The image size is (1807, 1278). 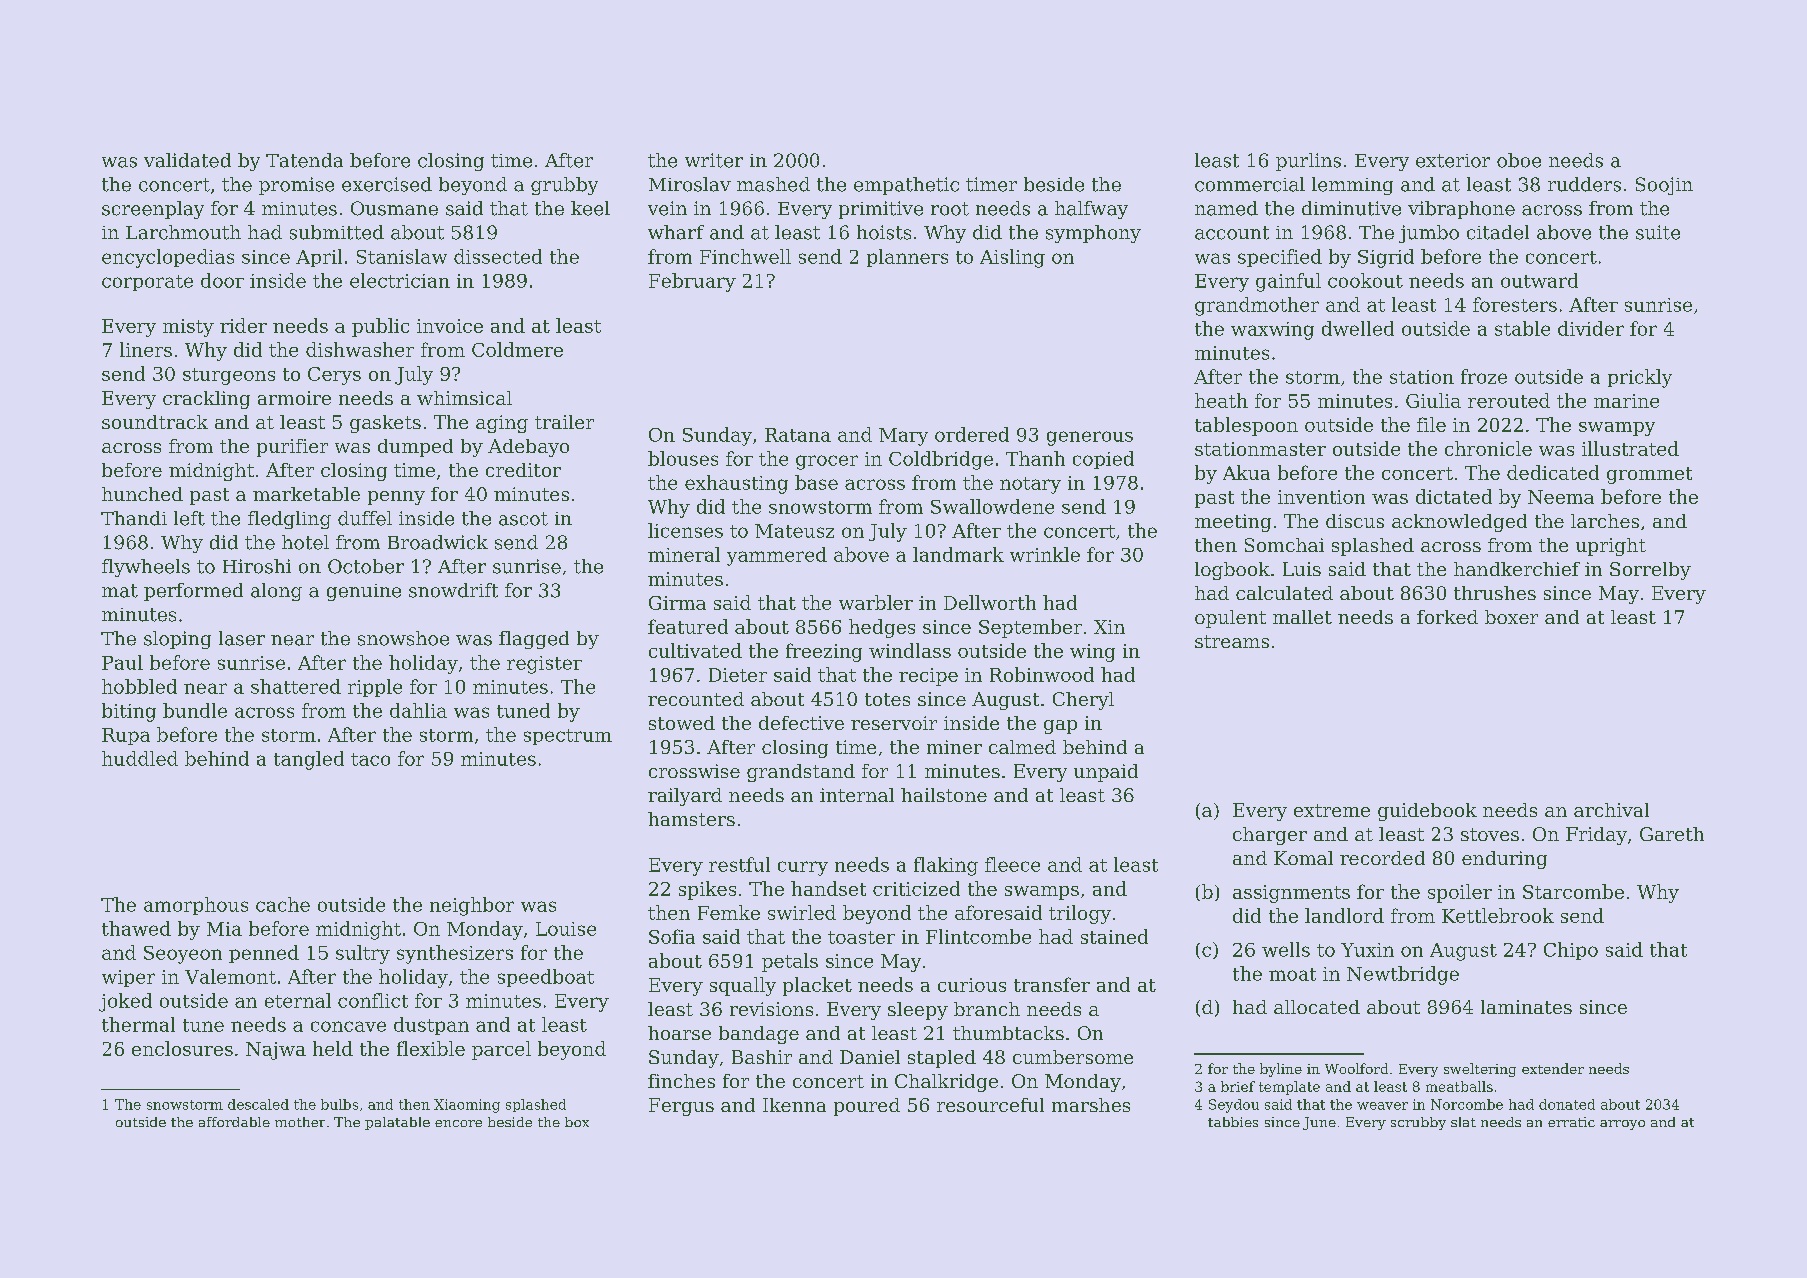 What do you see at coordinates (304, 160) in the screenshot?
I see `Tatenda` at bounding box center [304, 160].
